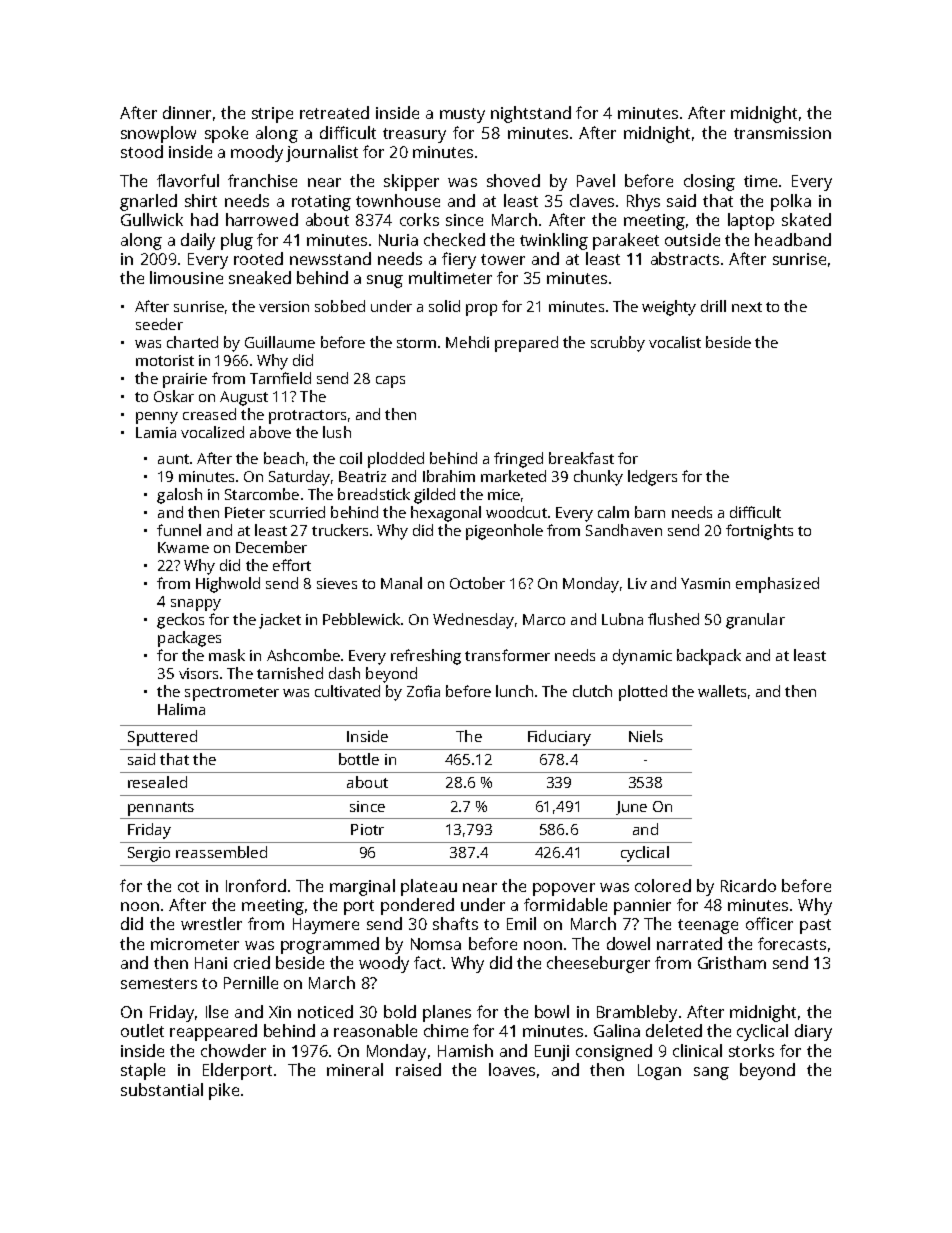 The image size is (952, 1233). Describe the element at coordinates (161, 809) in the image. I see `pennants` at that location.
